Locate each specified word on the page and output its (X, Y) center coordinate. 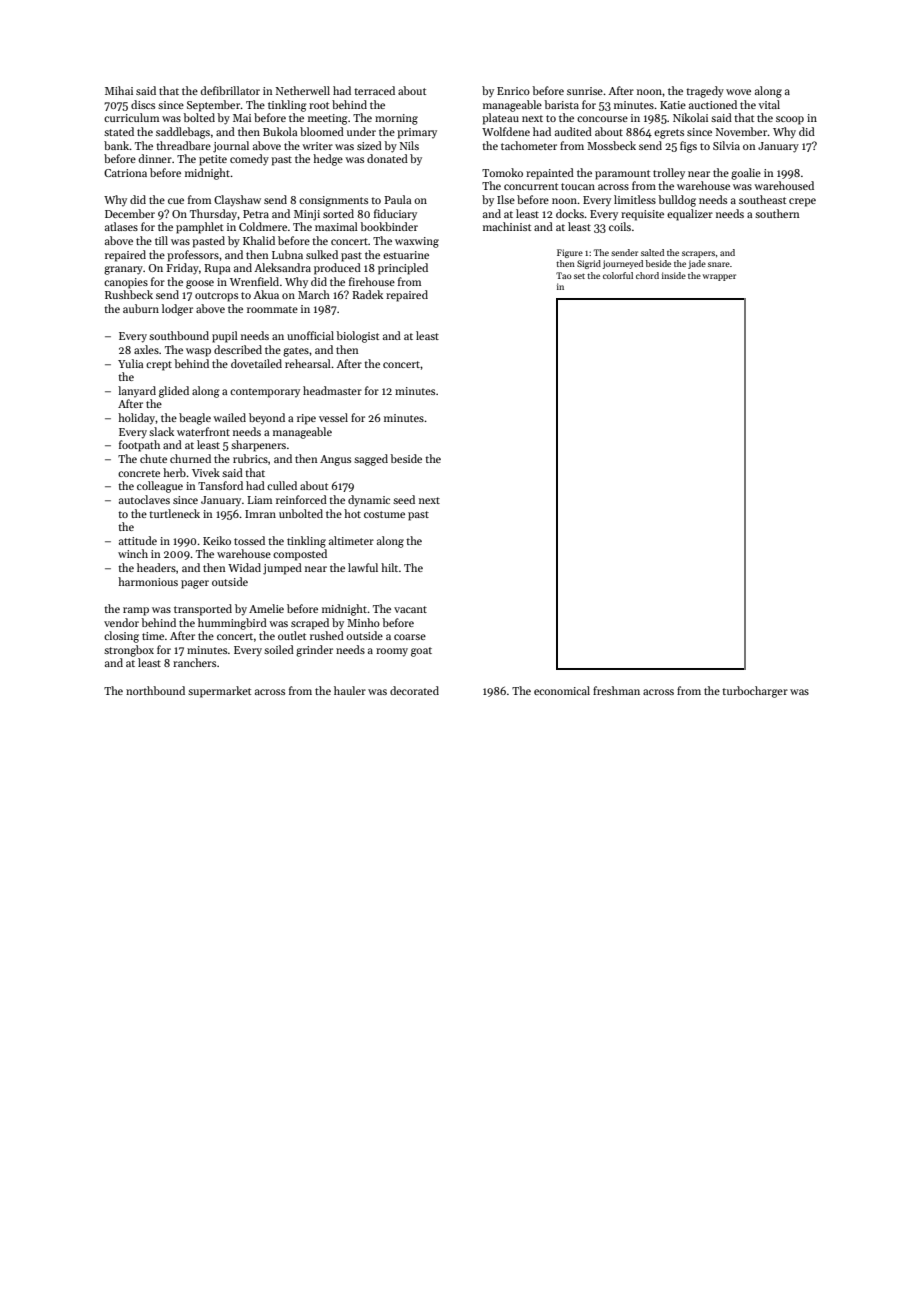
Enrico (513, 91)
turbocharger (755, 692)
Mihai (119, 90)
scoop (790, 120)
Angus (335, 460)
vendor (121, 622)
